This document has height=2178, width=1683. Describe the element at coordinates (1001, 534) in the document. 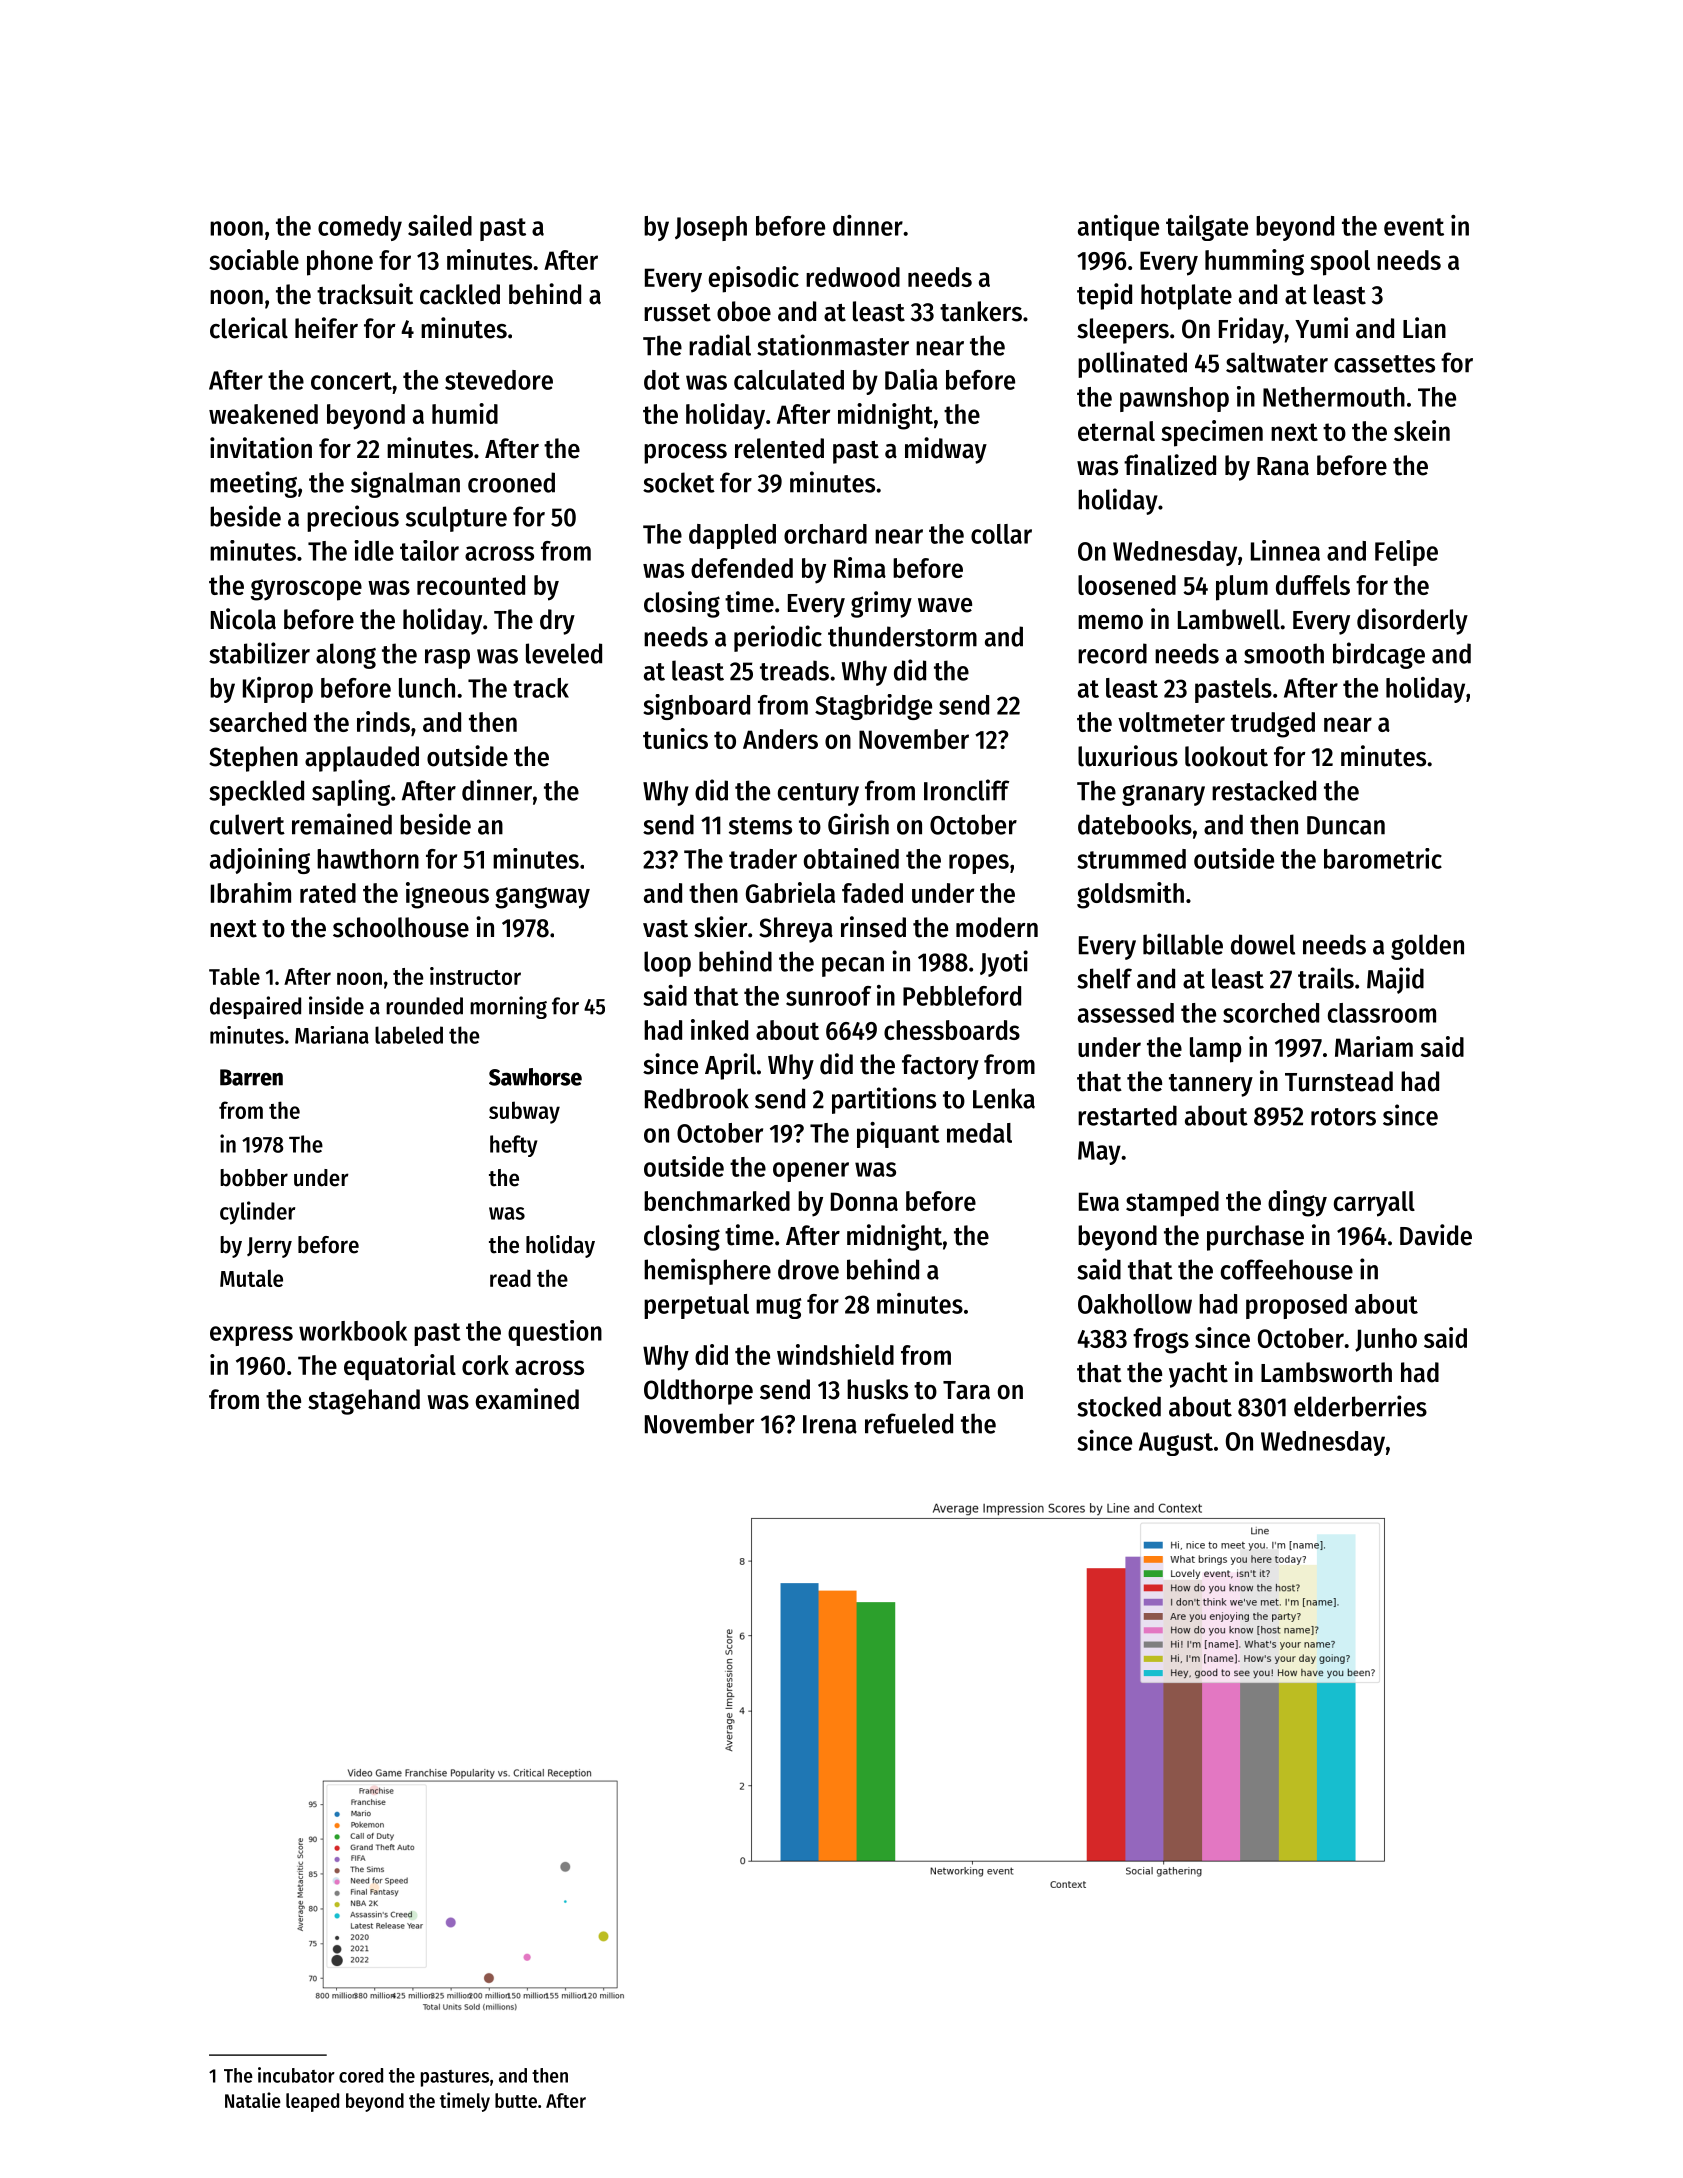

I see `collar` at that location.
